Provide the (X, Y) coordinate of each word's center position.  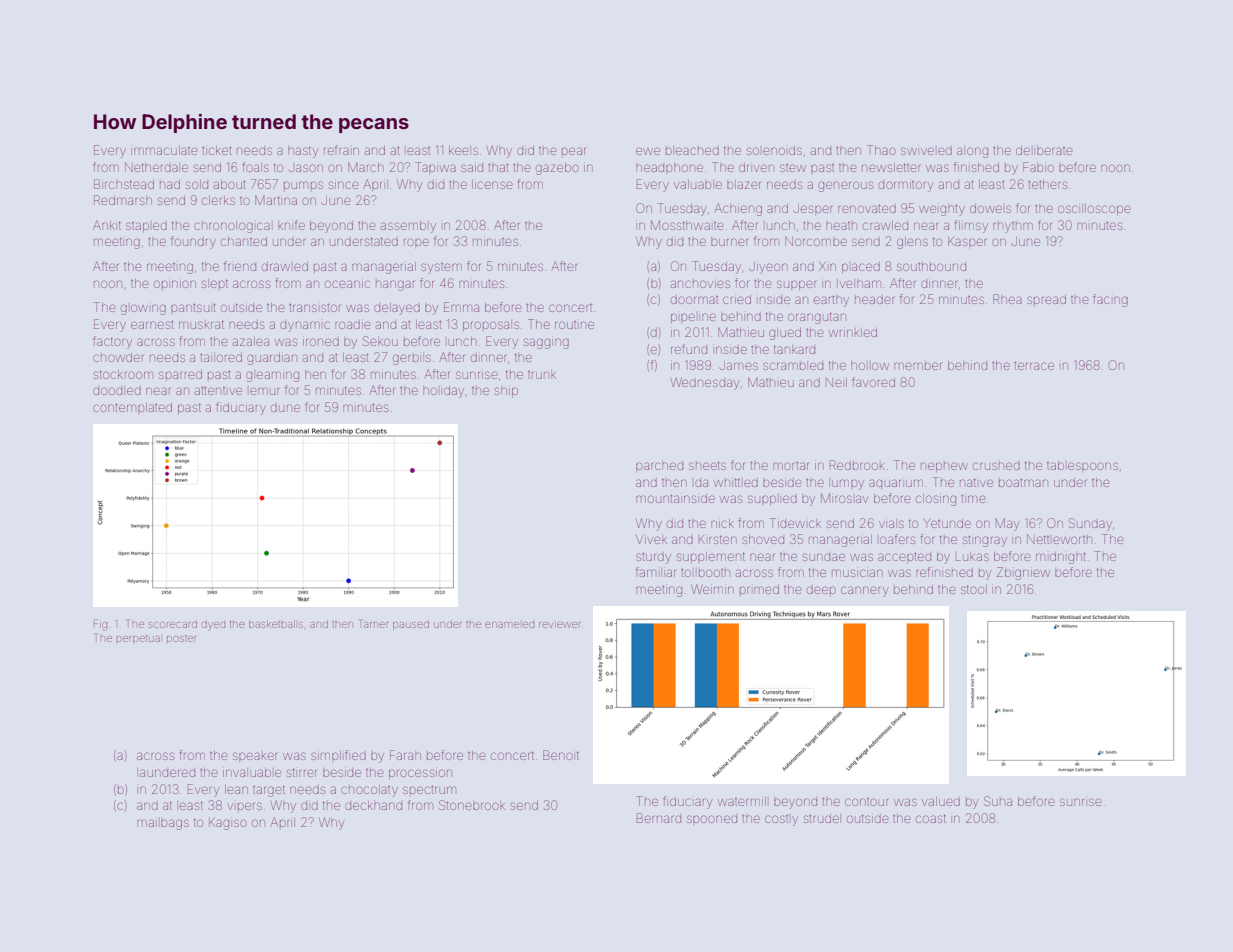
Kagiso (228, 824)
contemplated (132, 407)
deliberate (1044, 150)
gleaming (272, 376)
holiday (443, 392)
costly (781, 820)
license (492, 184)
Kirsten (718, 539)
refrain (341, 150)
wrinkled (853, 332)
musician (857, 573)
